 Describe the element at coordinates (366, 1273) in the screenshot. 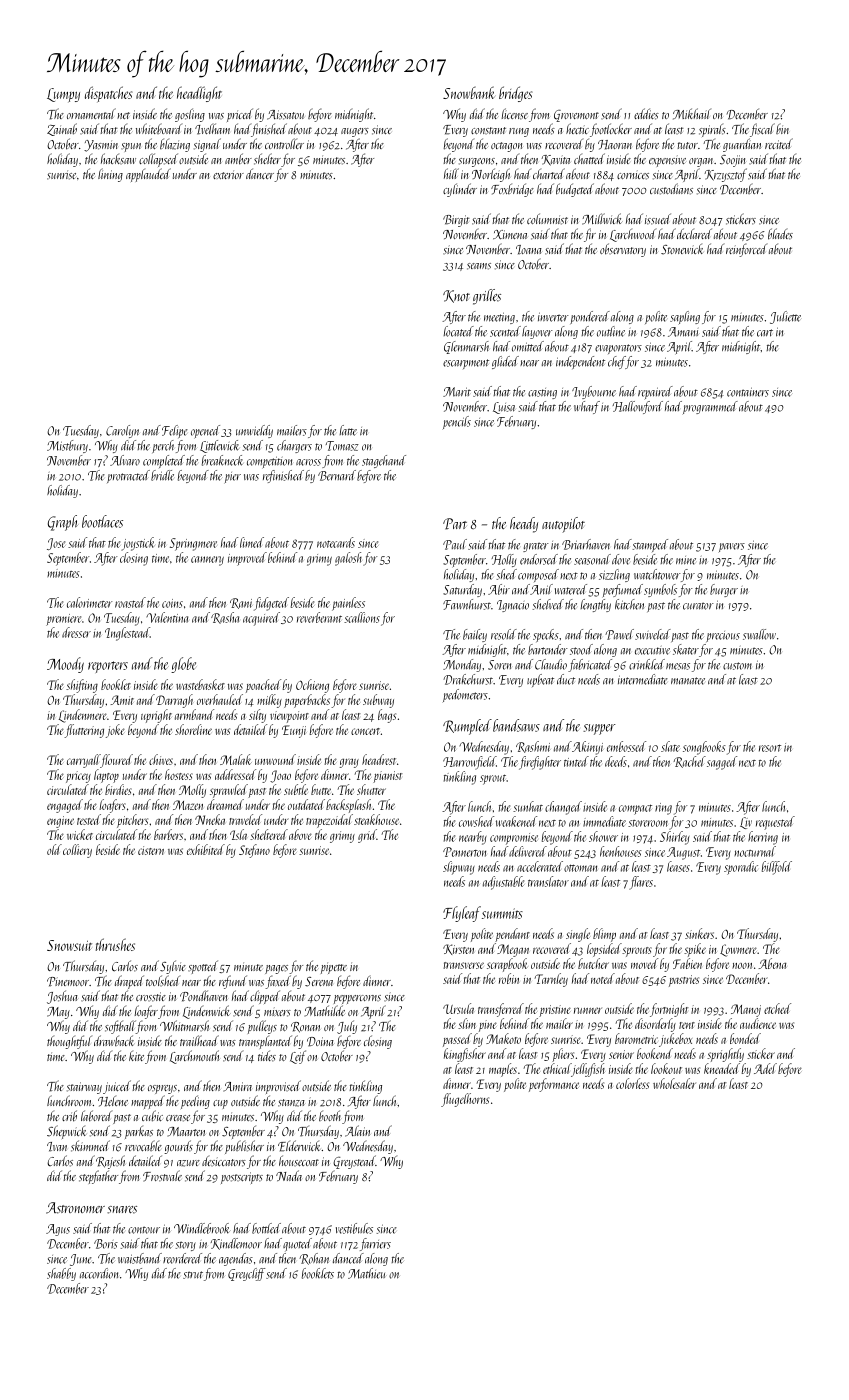

I see `Mathieu` at that location.
